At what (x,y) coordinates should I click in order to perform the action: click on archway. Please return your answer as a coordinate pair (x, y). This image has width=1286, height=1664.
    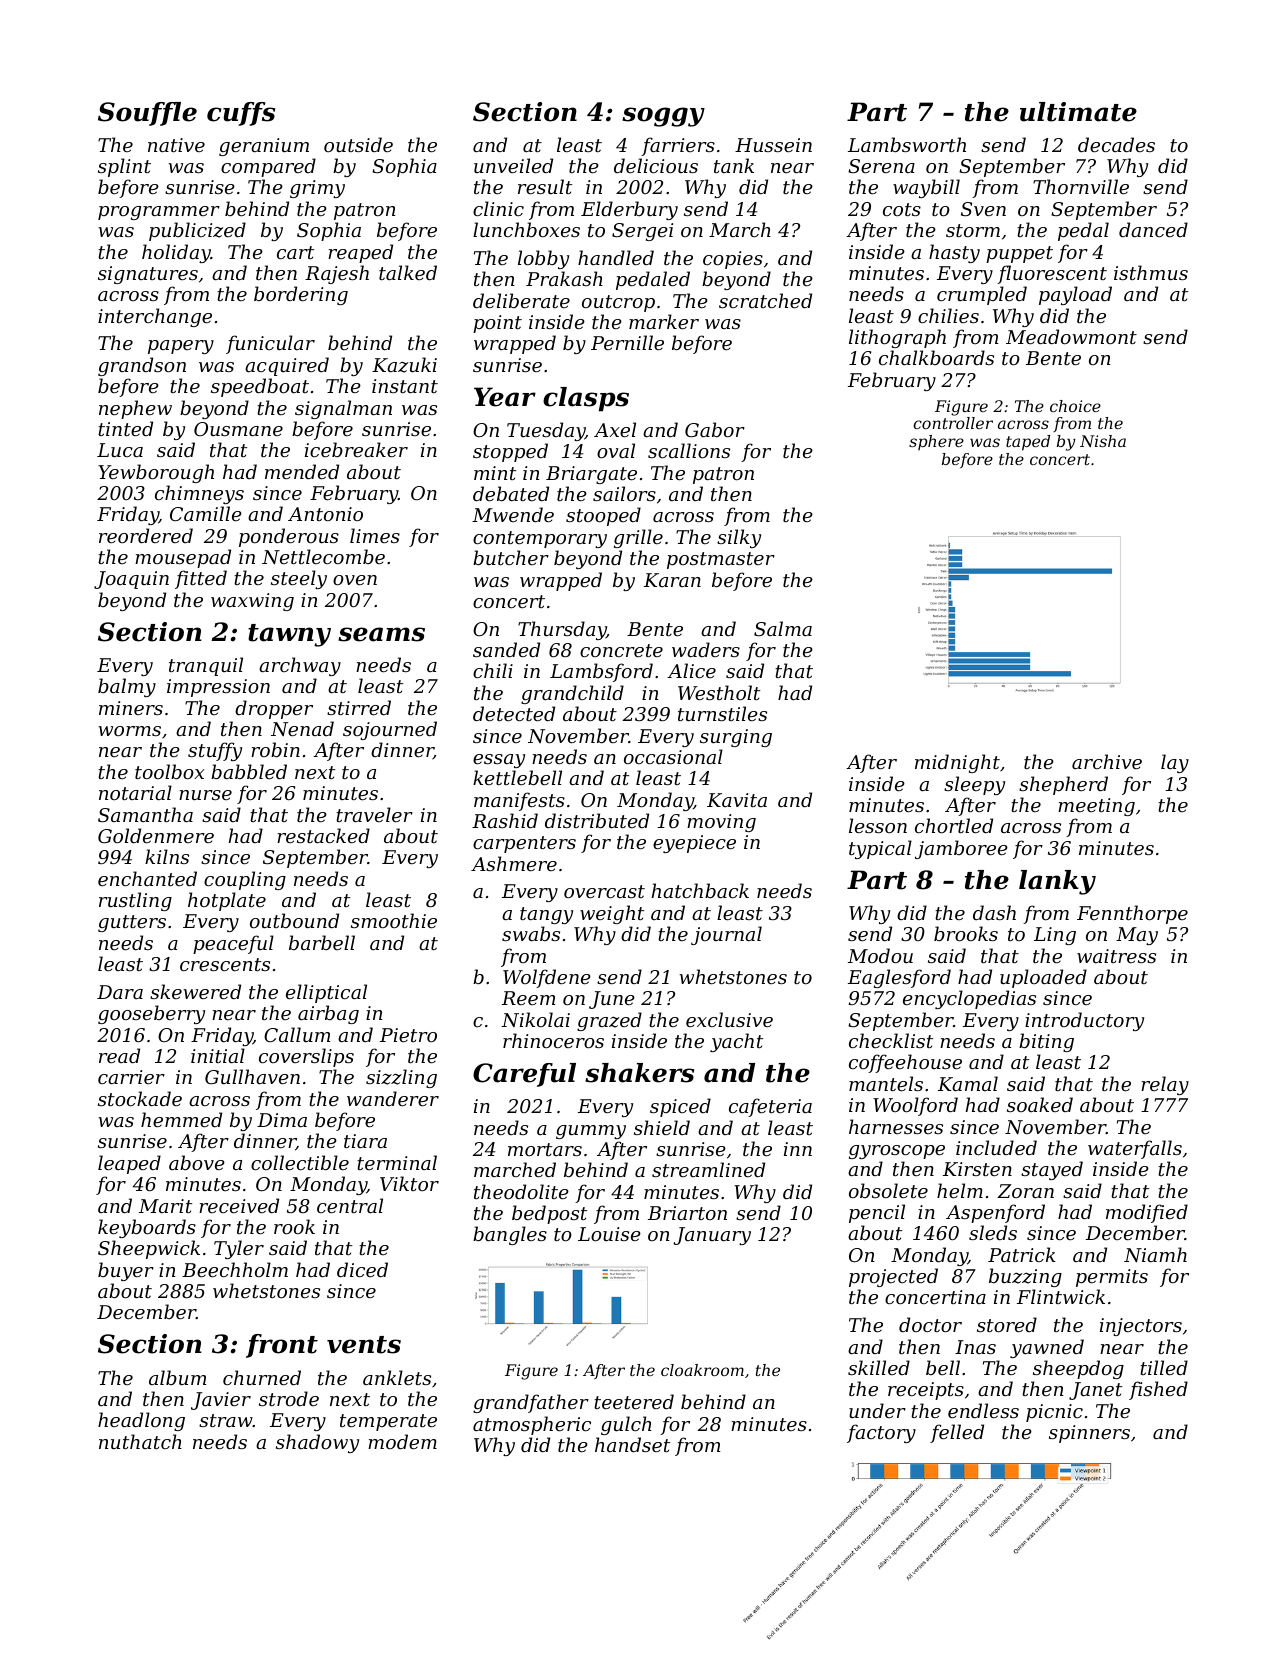
    Looking at the image, I should click on (300, 666).
